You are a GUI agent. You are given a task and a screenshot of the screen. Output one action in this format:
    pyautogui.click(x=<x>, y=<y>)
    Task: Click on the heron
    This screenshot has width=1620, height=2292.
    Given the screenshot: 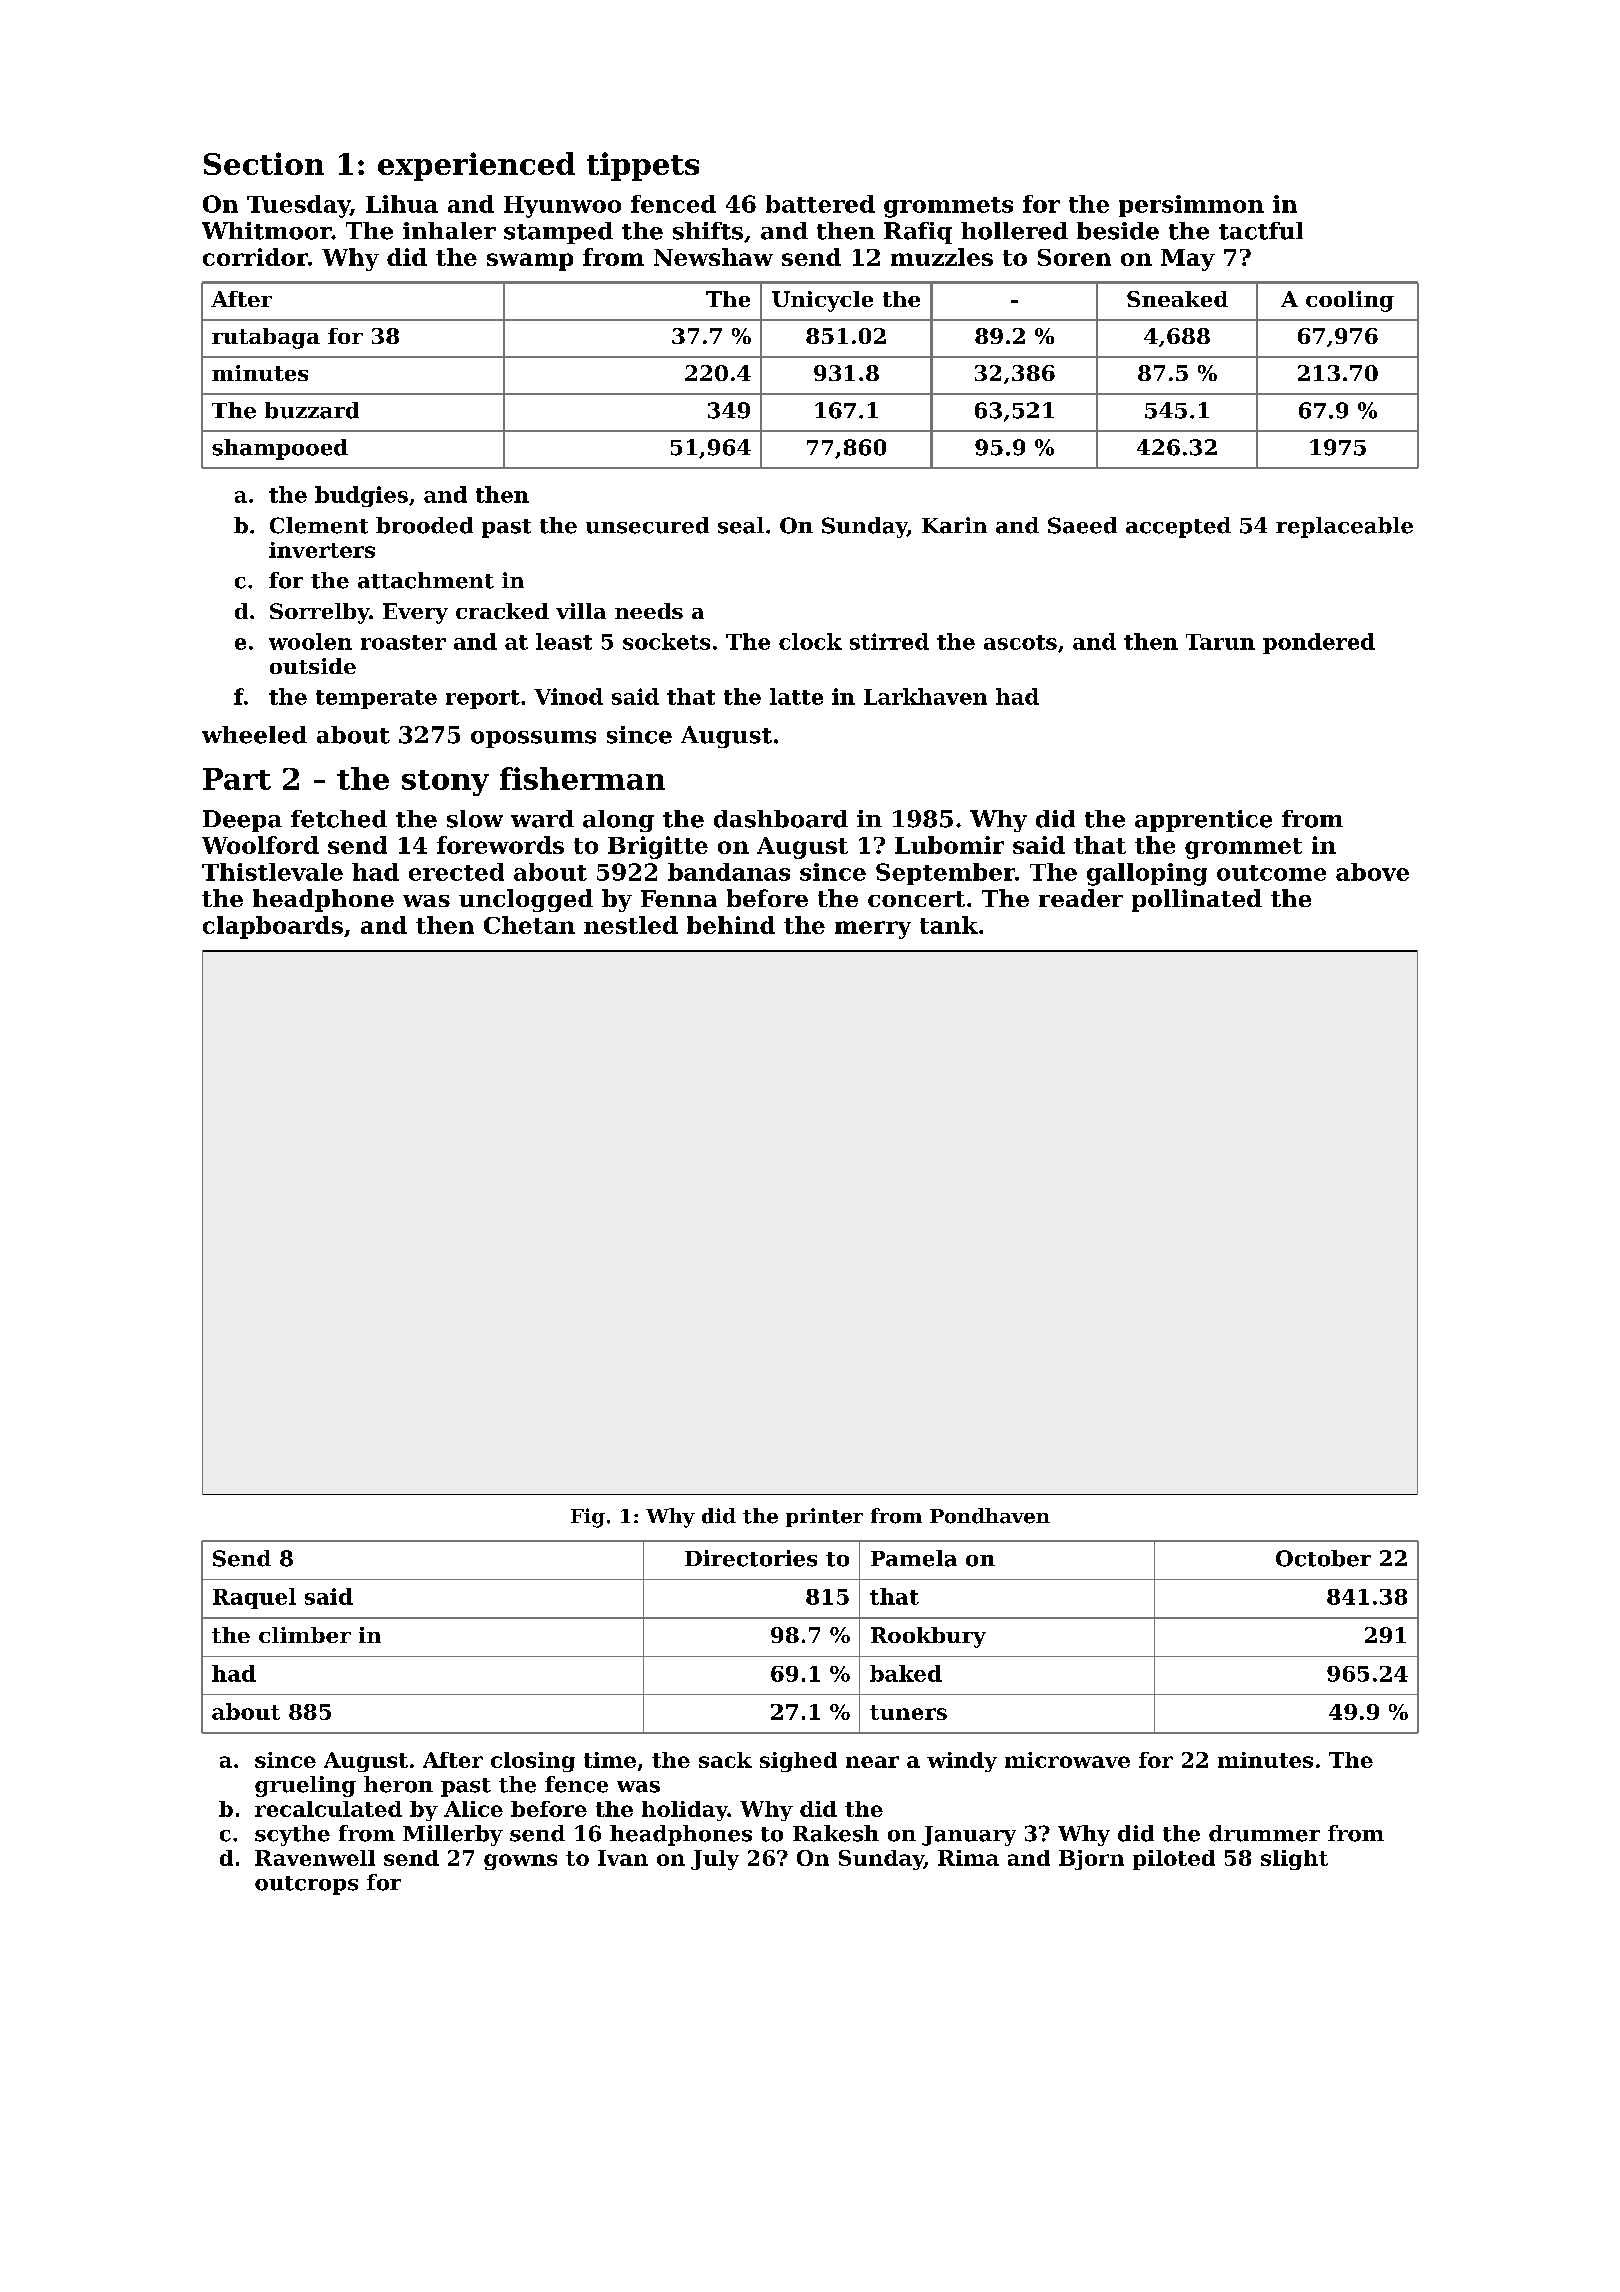 What is the action you would take?
    pyautogui.click(x=398, y=1784)
